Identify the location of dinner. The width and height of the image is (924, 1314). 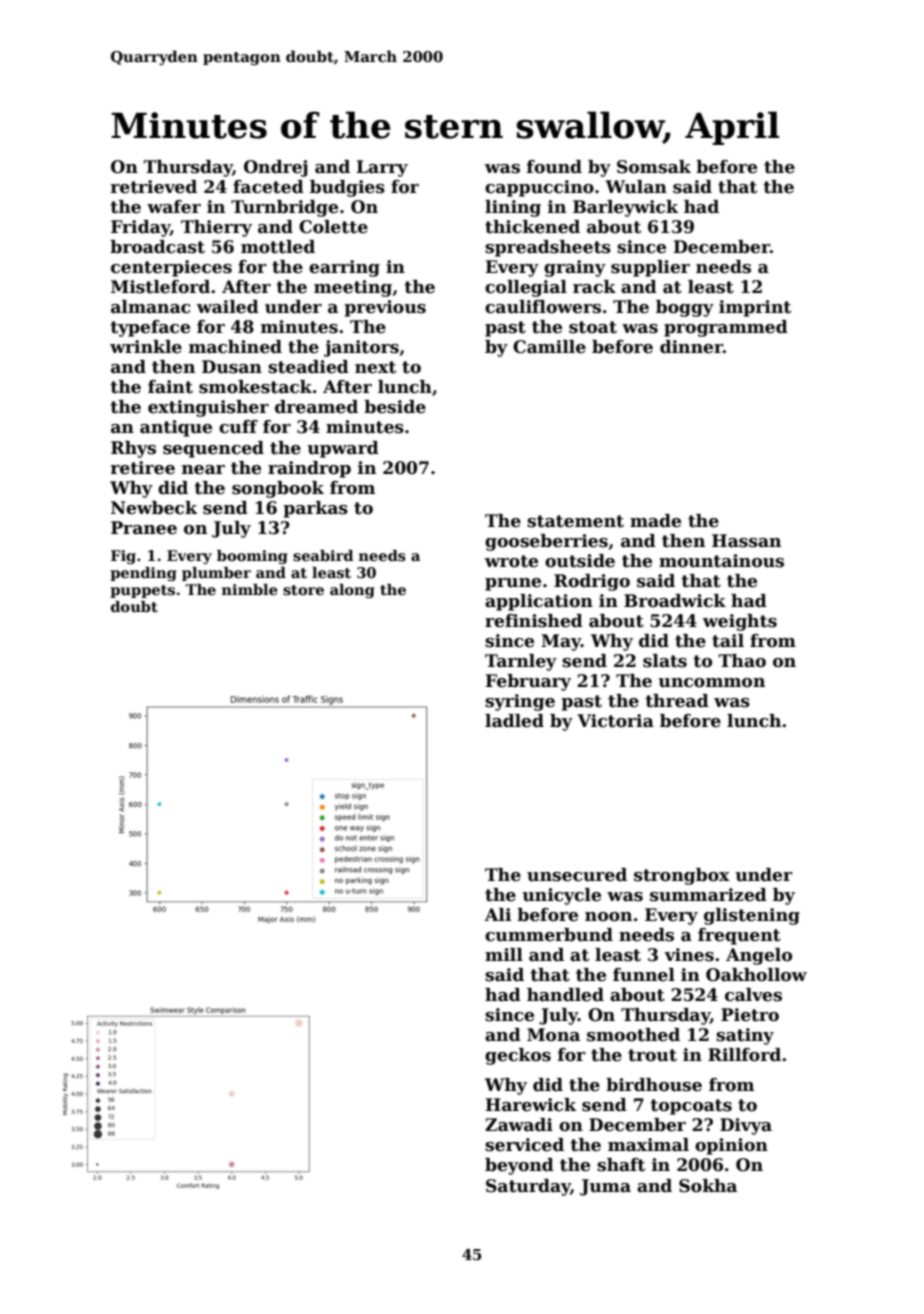
(691, 347).
